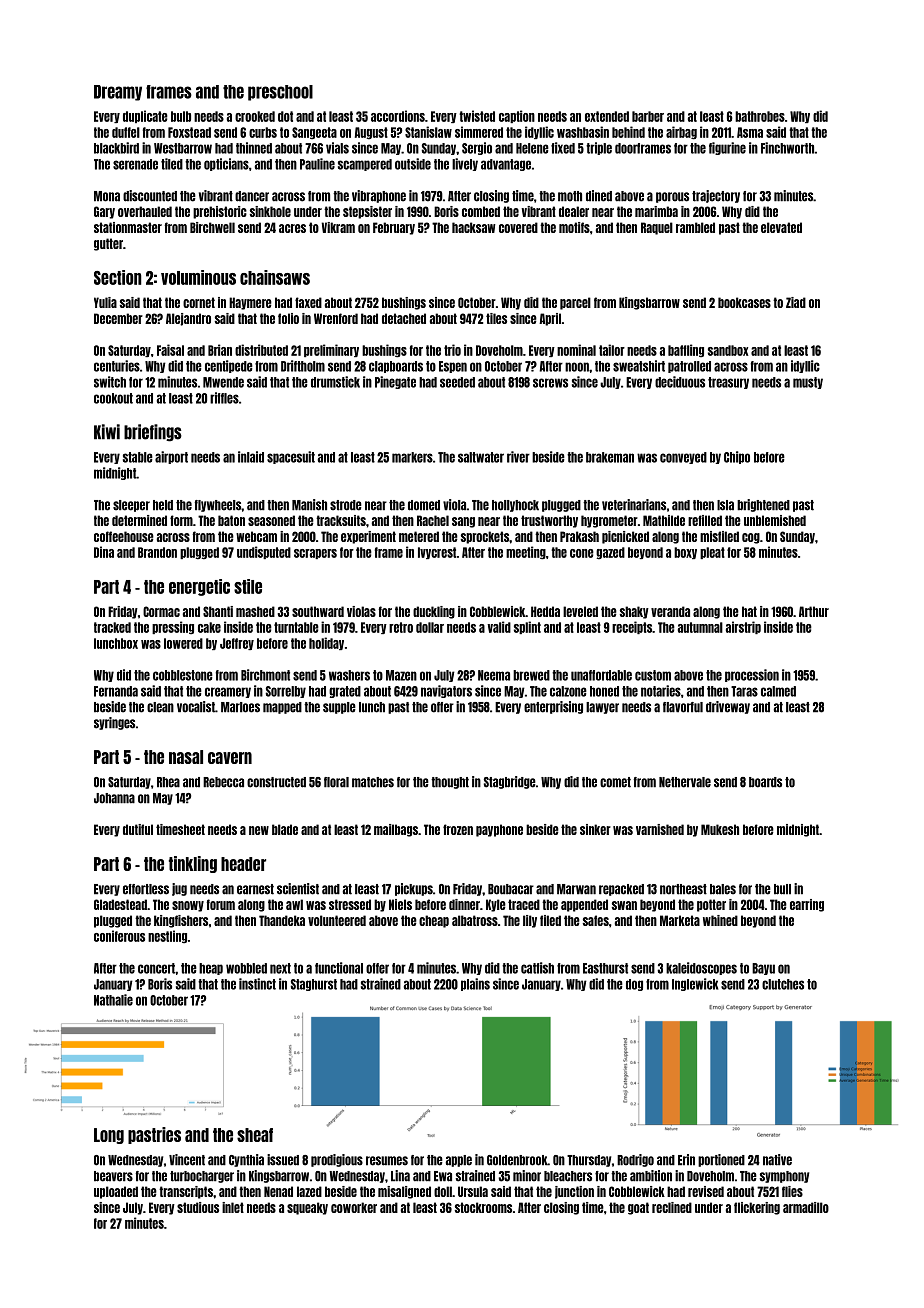  I want to click on Nethervale, so click(685, 782).
